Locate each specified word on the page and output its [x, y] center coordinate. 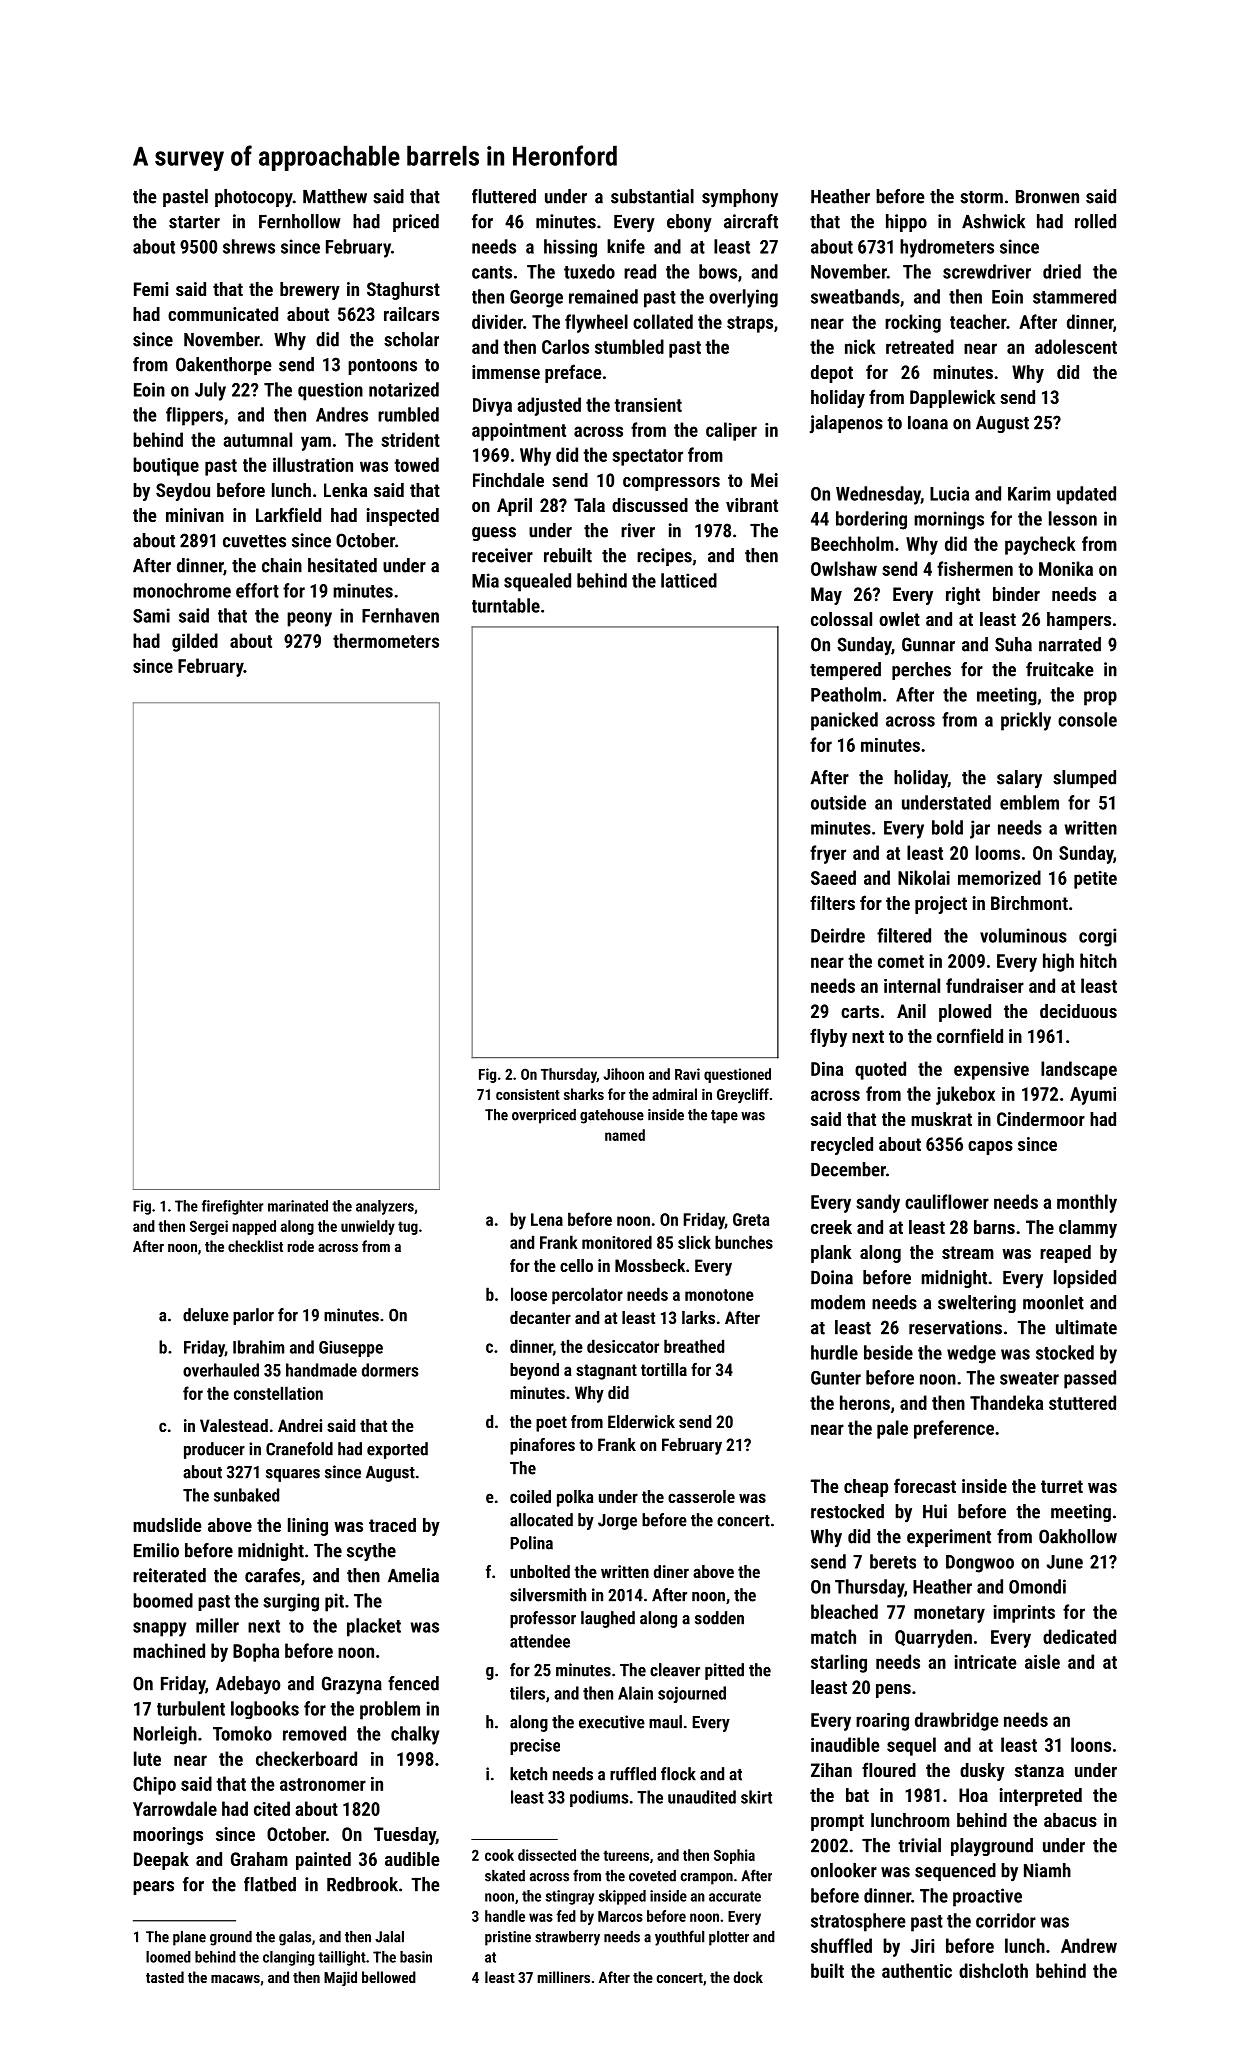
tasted [165, 1977]
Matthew [335, 196]
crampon [707, 1879]
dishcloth [993, 1970]
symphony [740, 198]
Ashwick [993, 221]
